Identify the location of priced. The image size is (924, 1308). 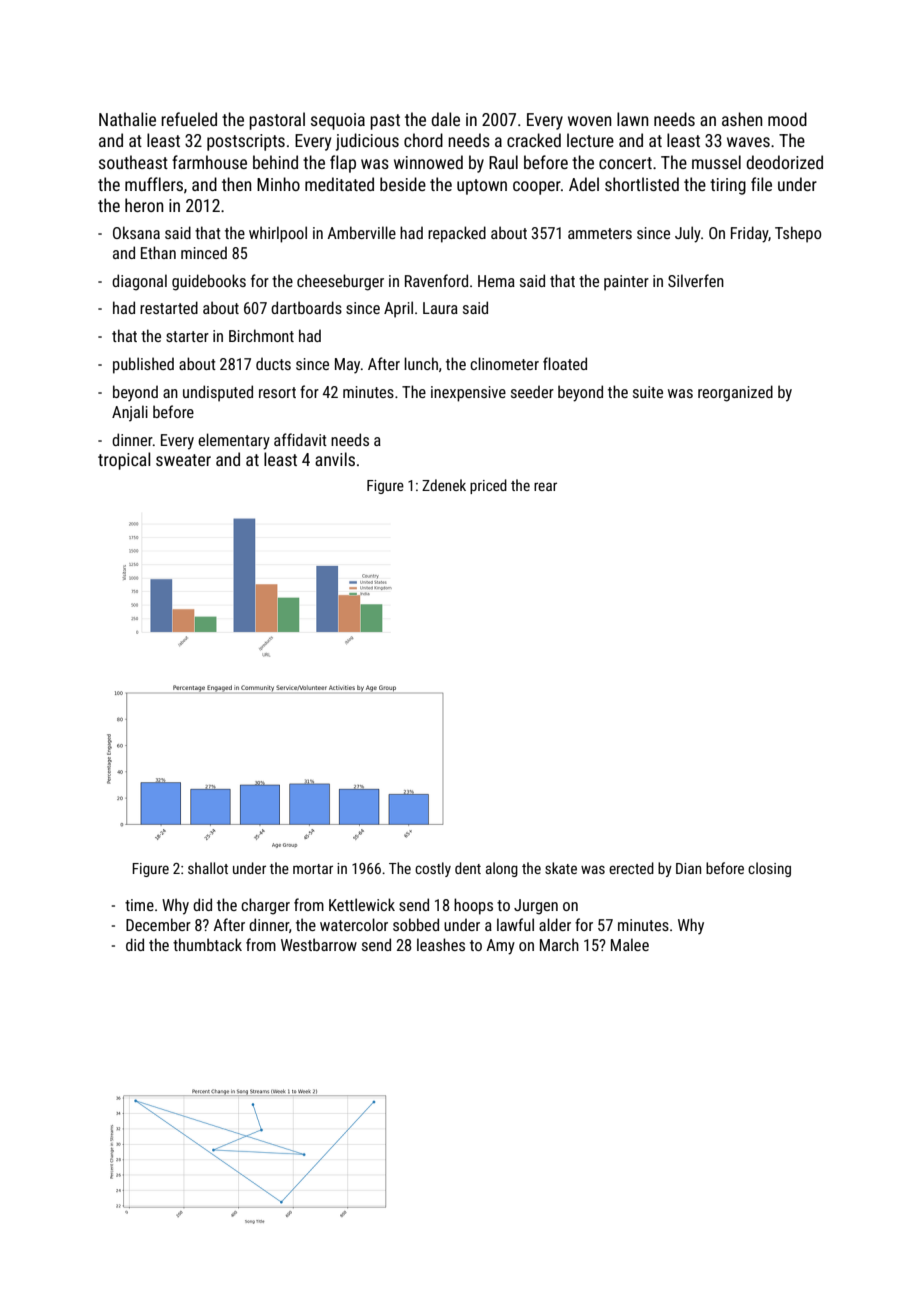
(488, 486).
